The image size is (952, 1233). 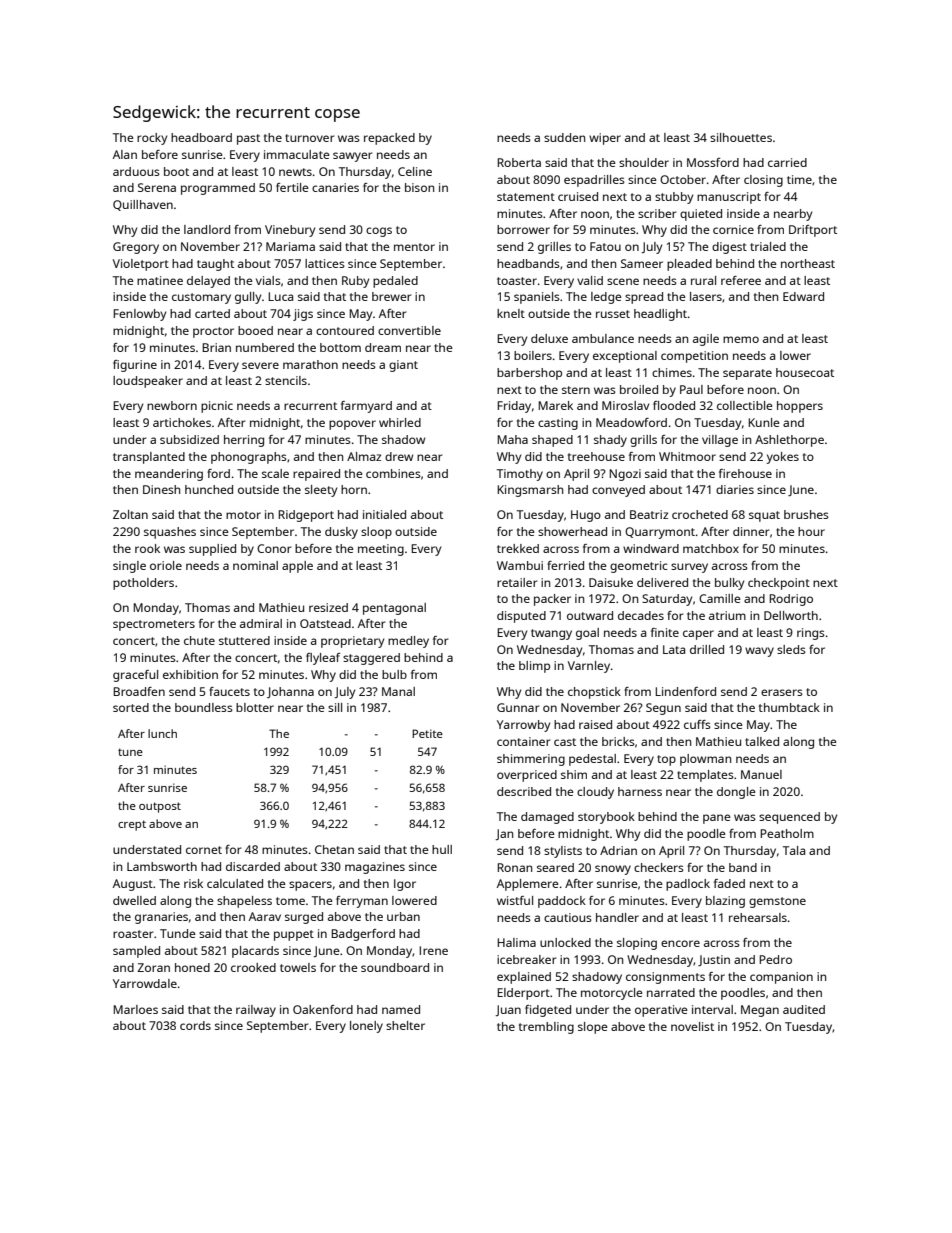 What do you see at coordinates (256, 1011) in the page?
I see `railway` at bounding box center [256, 1011].
